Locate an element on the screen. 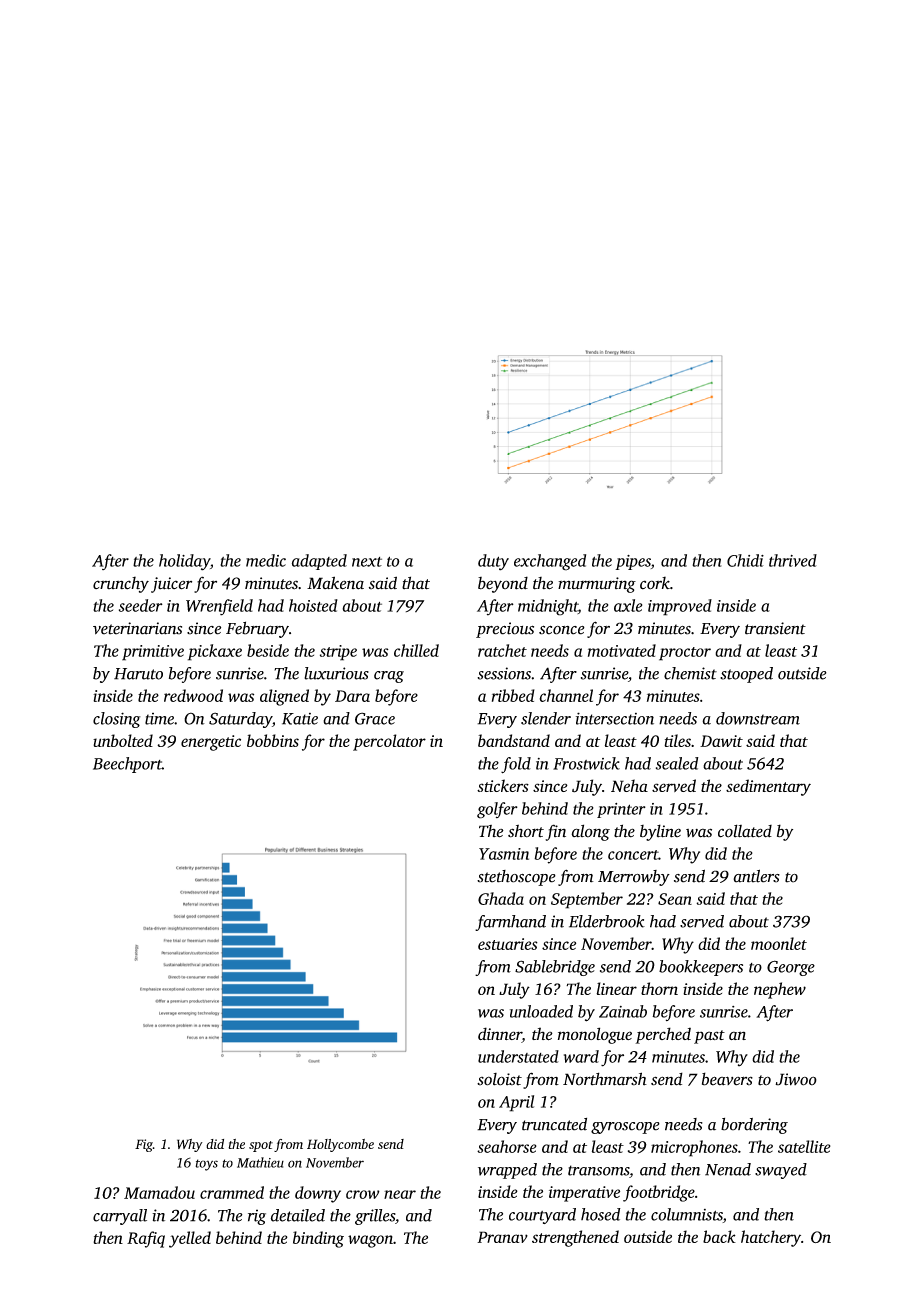 Image resolution: width=924 pixels, height=1308 pixels. Rafiq is located at coordinates (146, 1239).
